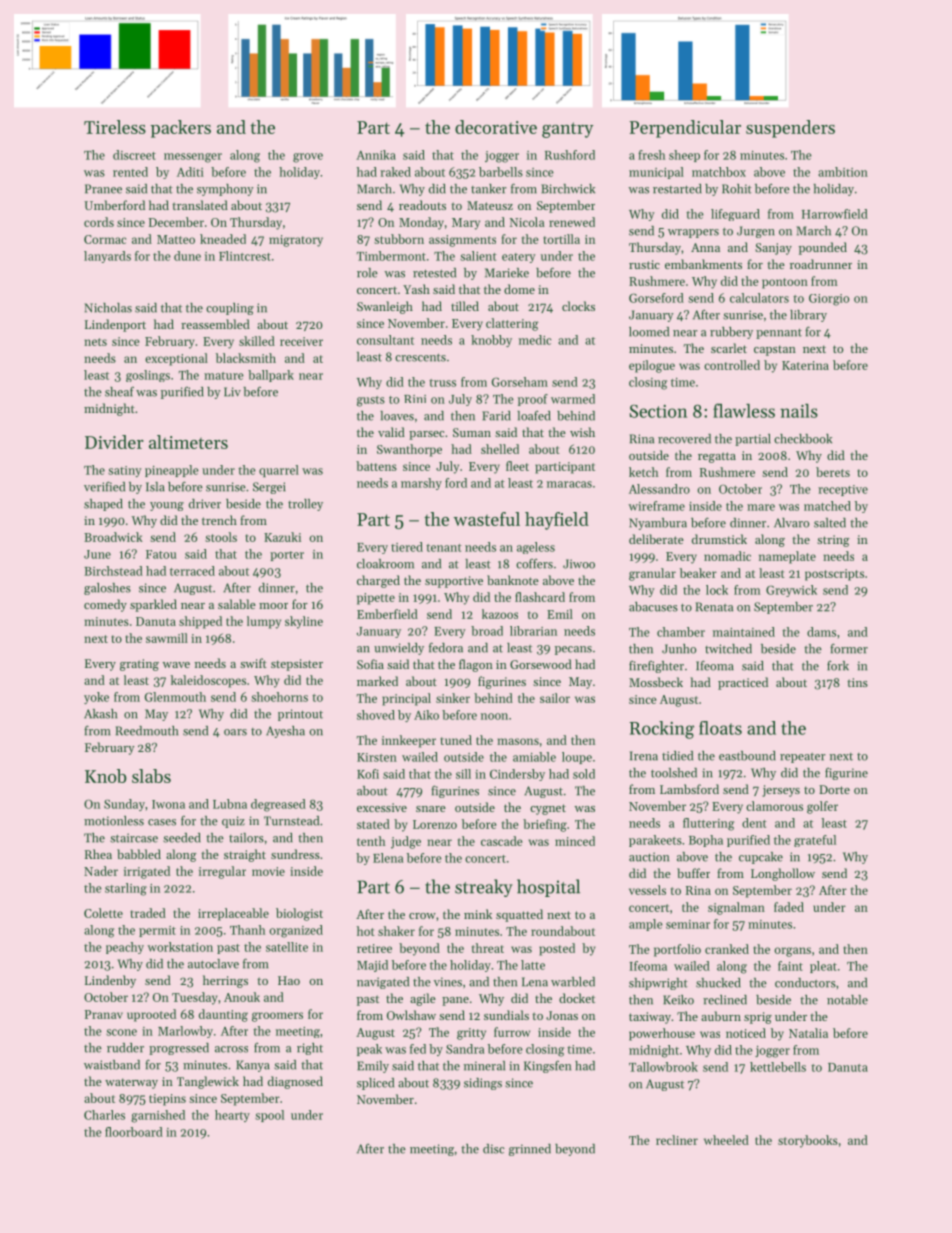 The width and height of the screenshot is (952, 1233). Describe the element at coordinates (103, 913) in the screenshot. I see `Colette` at that location.
